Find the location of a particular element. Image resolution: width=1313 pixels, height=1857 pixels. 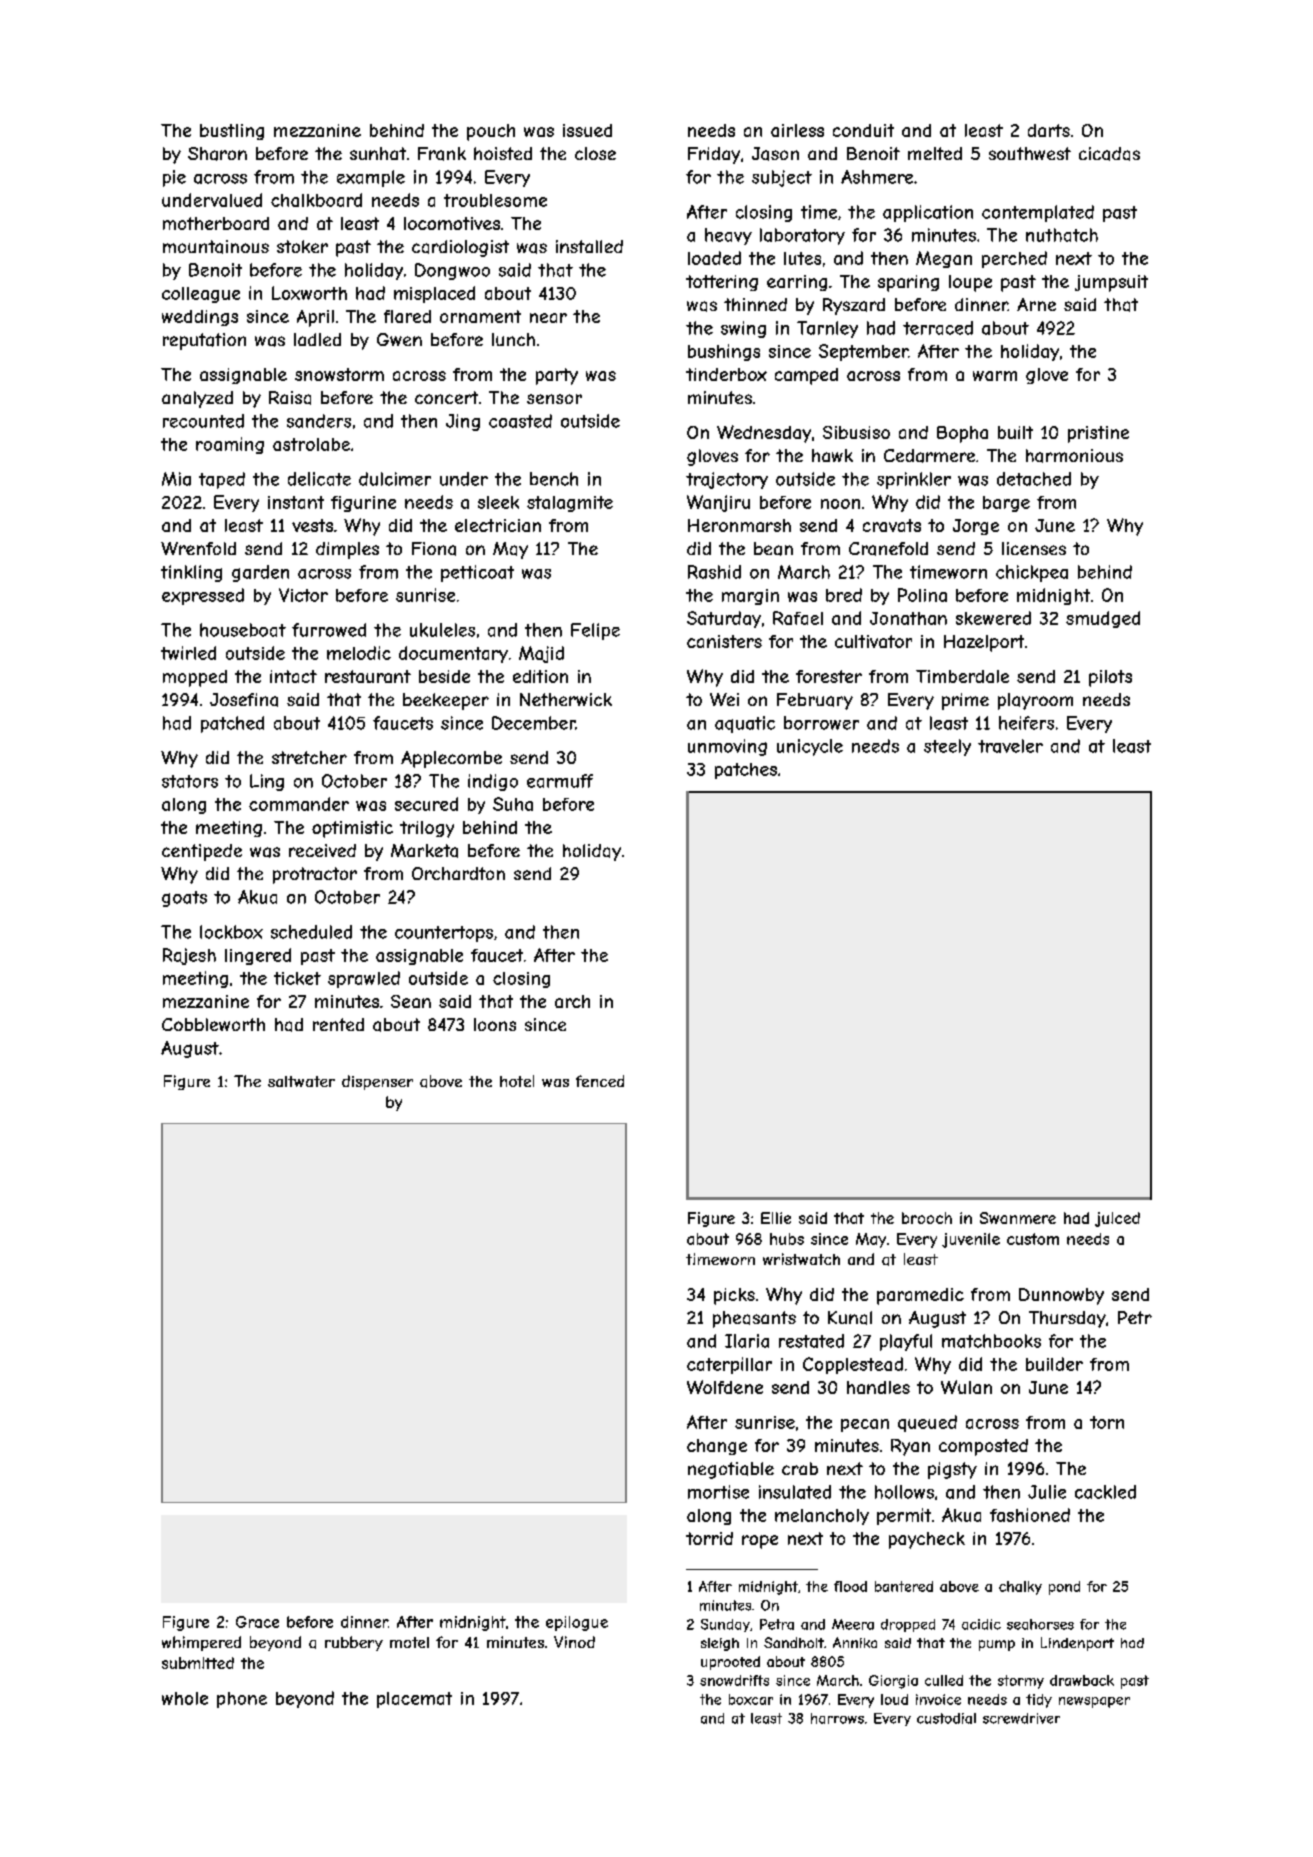

unicycle is located at coordinates (810, 747).
